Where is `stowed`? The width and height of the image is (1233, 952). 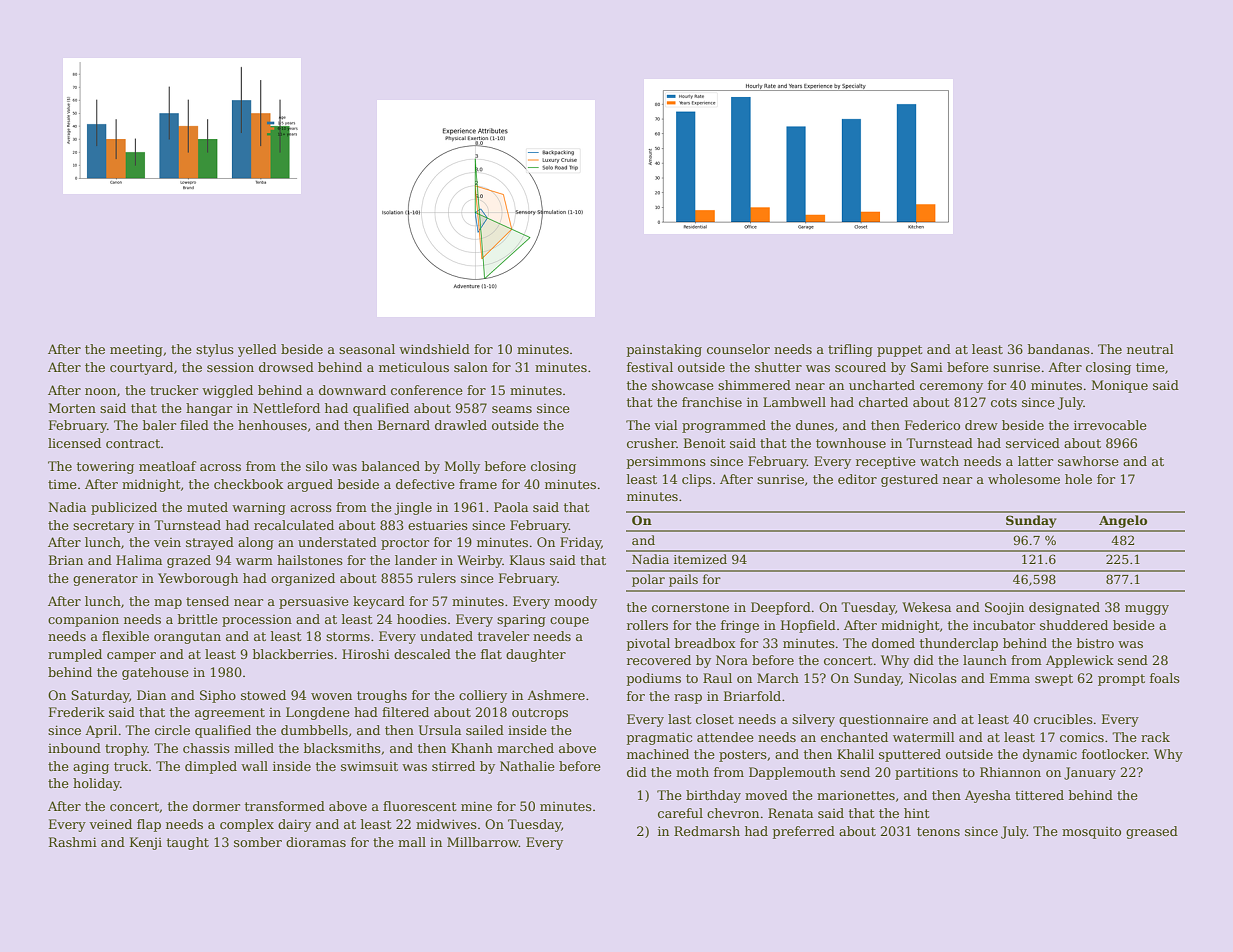 stowed is located at coordinates (263, 695).
